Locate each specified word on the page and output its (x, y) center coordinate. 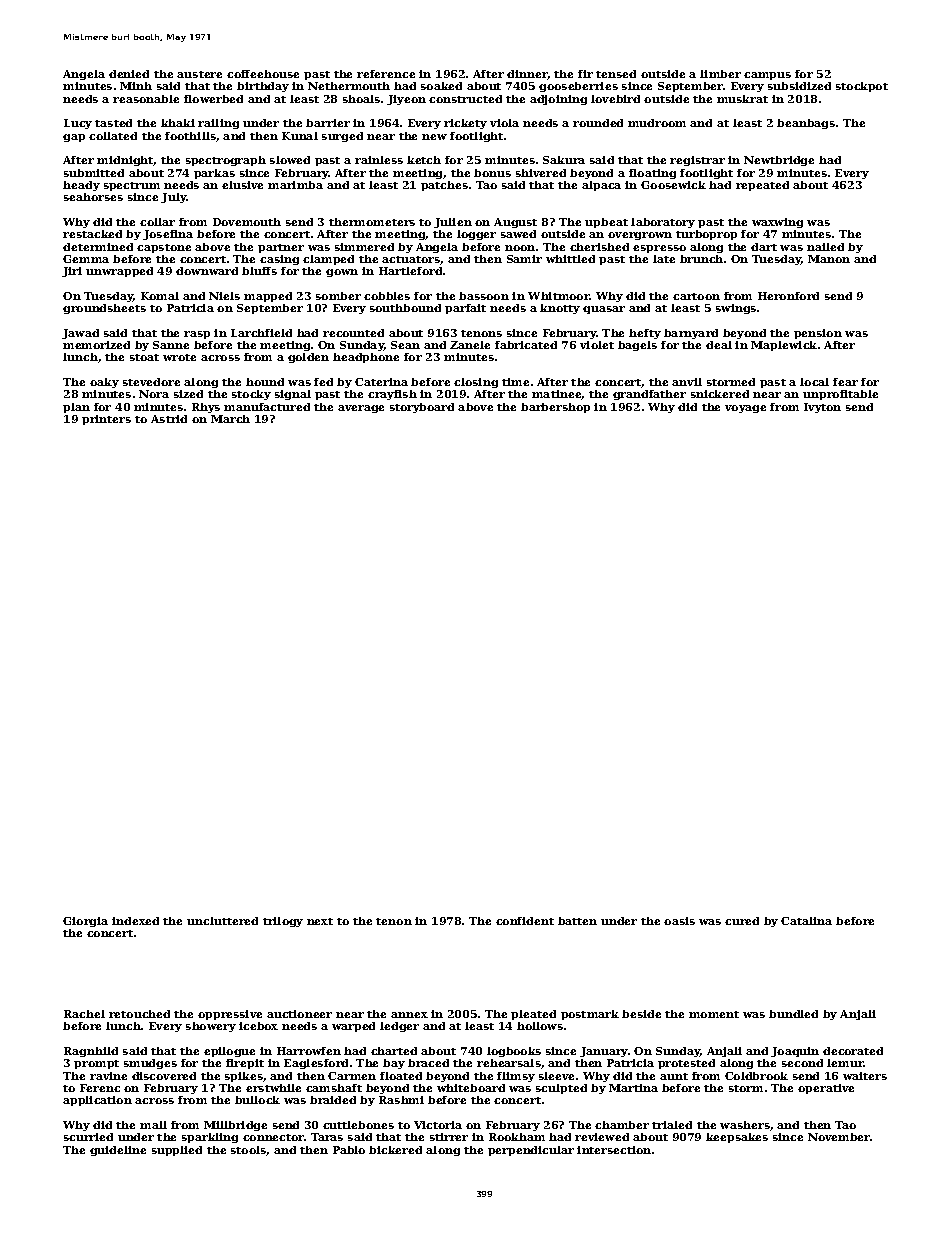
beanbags (806, 124)
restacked (92, 234)
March (230, 419)
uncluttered (222, 921)
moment (714, 1014)
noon (520, 248)
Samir (524, 259)
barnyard (691, 334)
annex (409, 1015)
